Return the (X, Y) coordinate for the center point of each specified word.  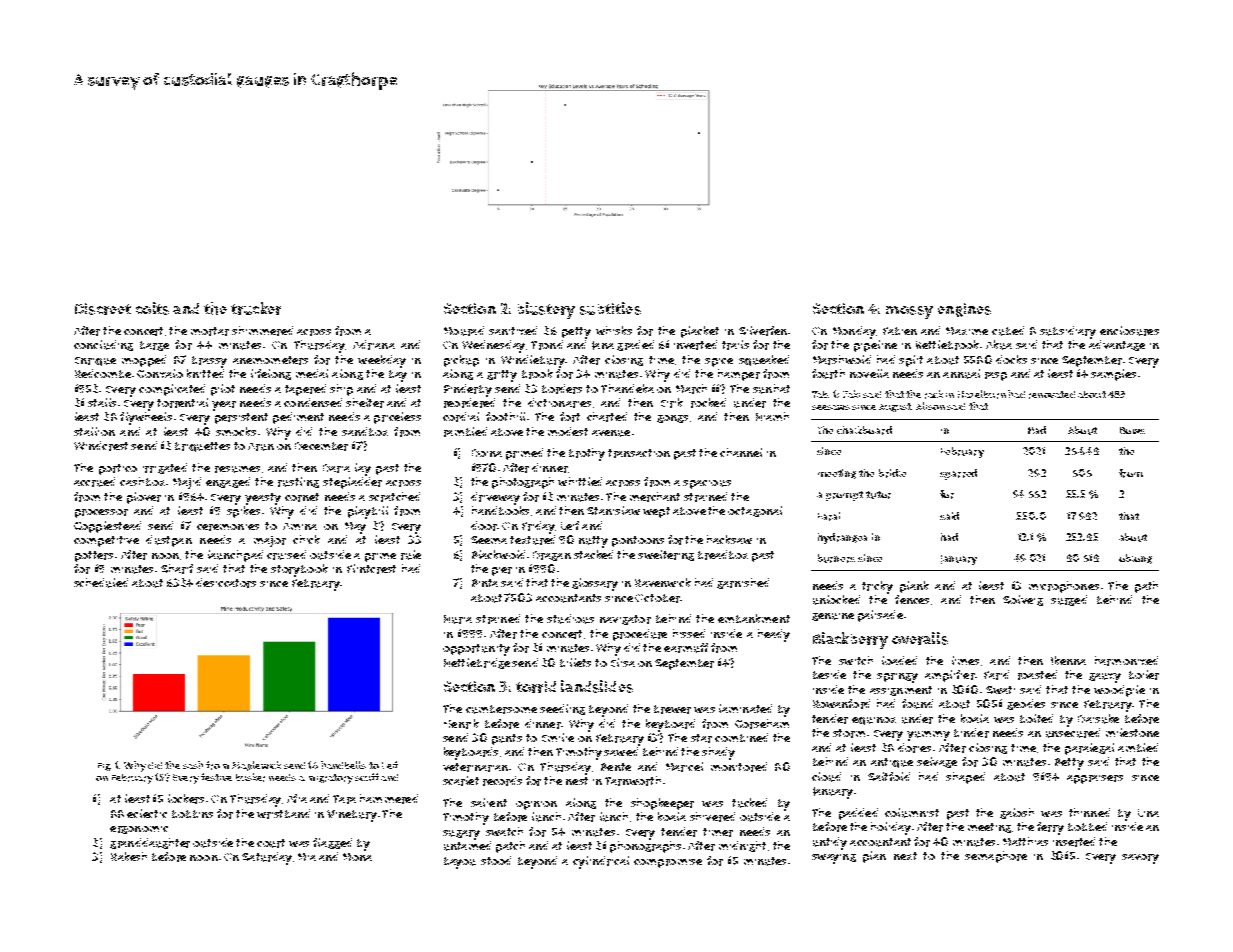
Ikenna (1068, 660)
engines (964, 310)
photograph (523, 483)
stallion (94, 431)
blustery (546, 310)
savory (1140, 859)
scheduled (101, 583)
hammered (389, 799)
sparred (958, 474)
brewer (672, 709)
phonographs (645, 847)
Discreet (103, 309)
